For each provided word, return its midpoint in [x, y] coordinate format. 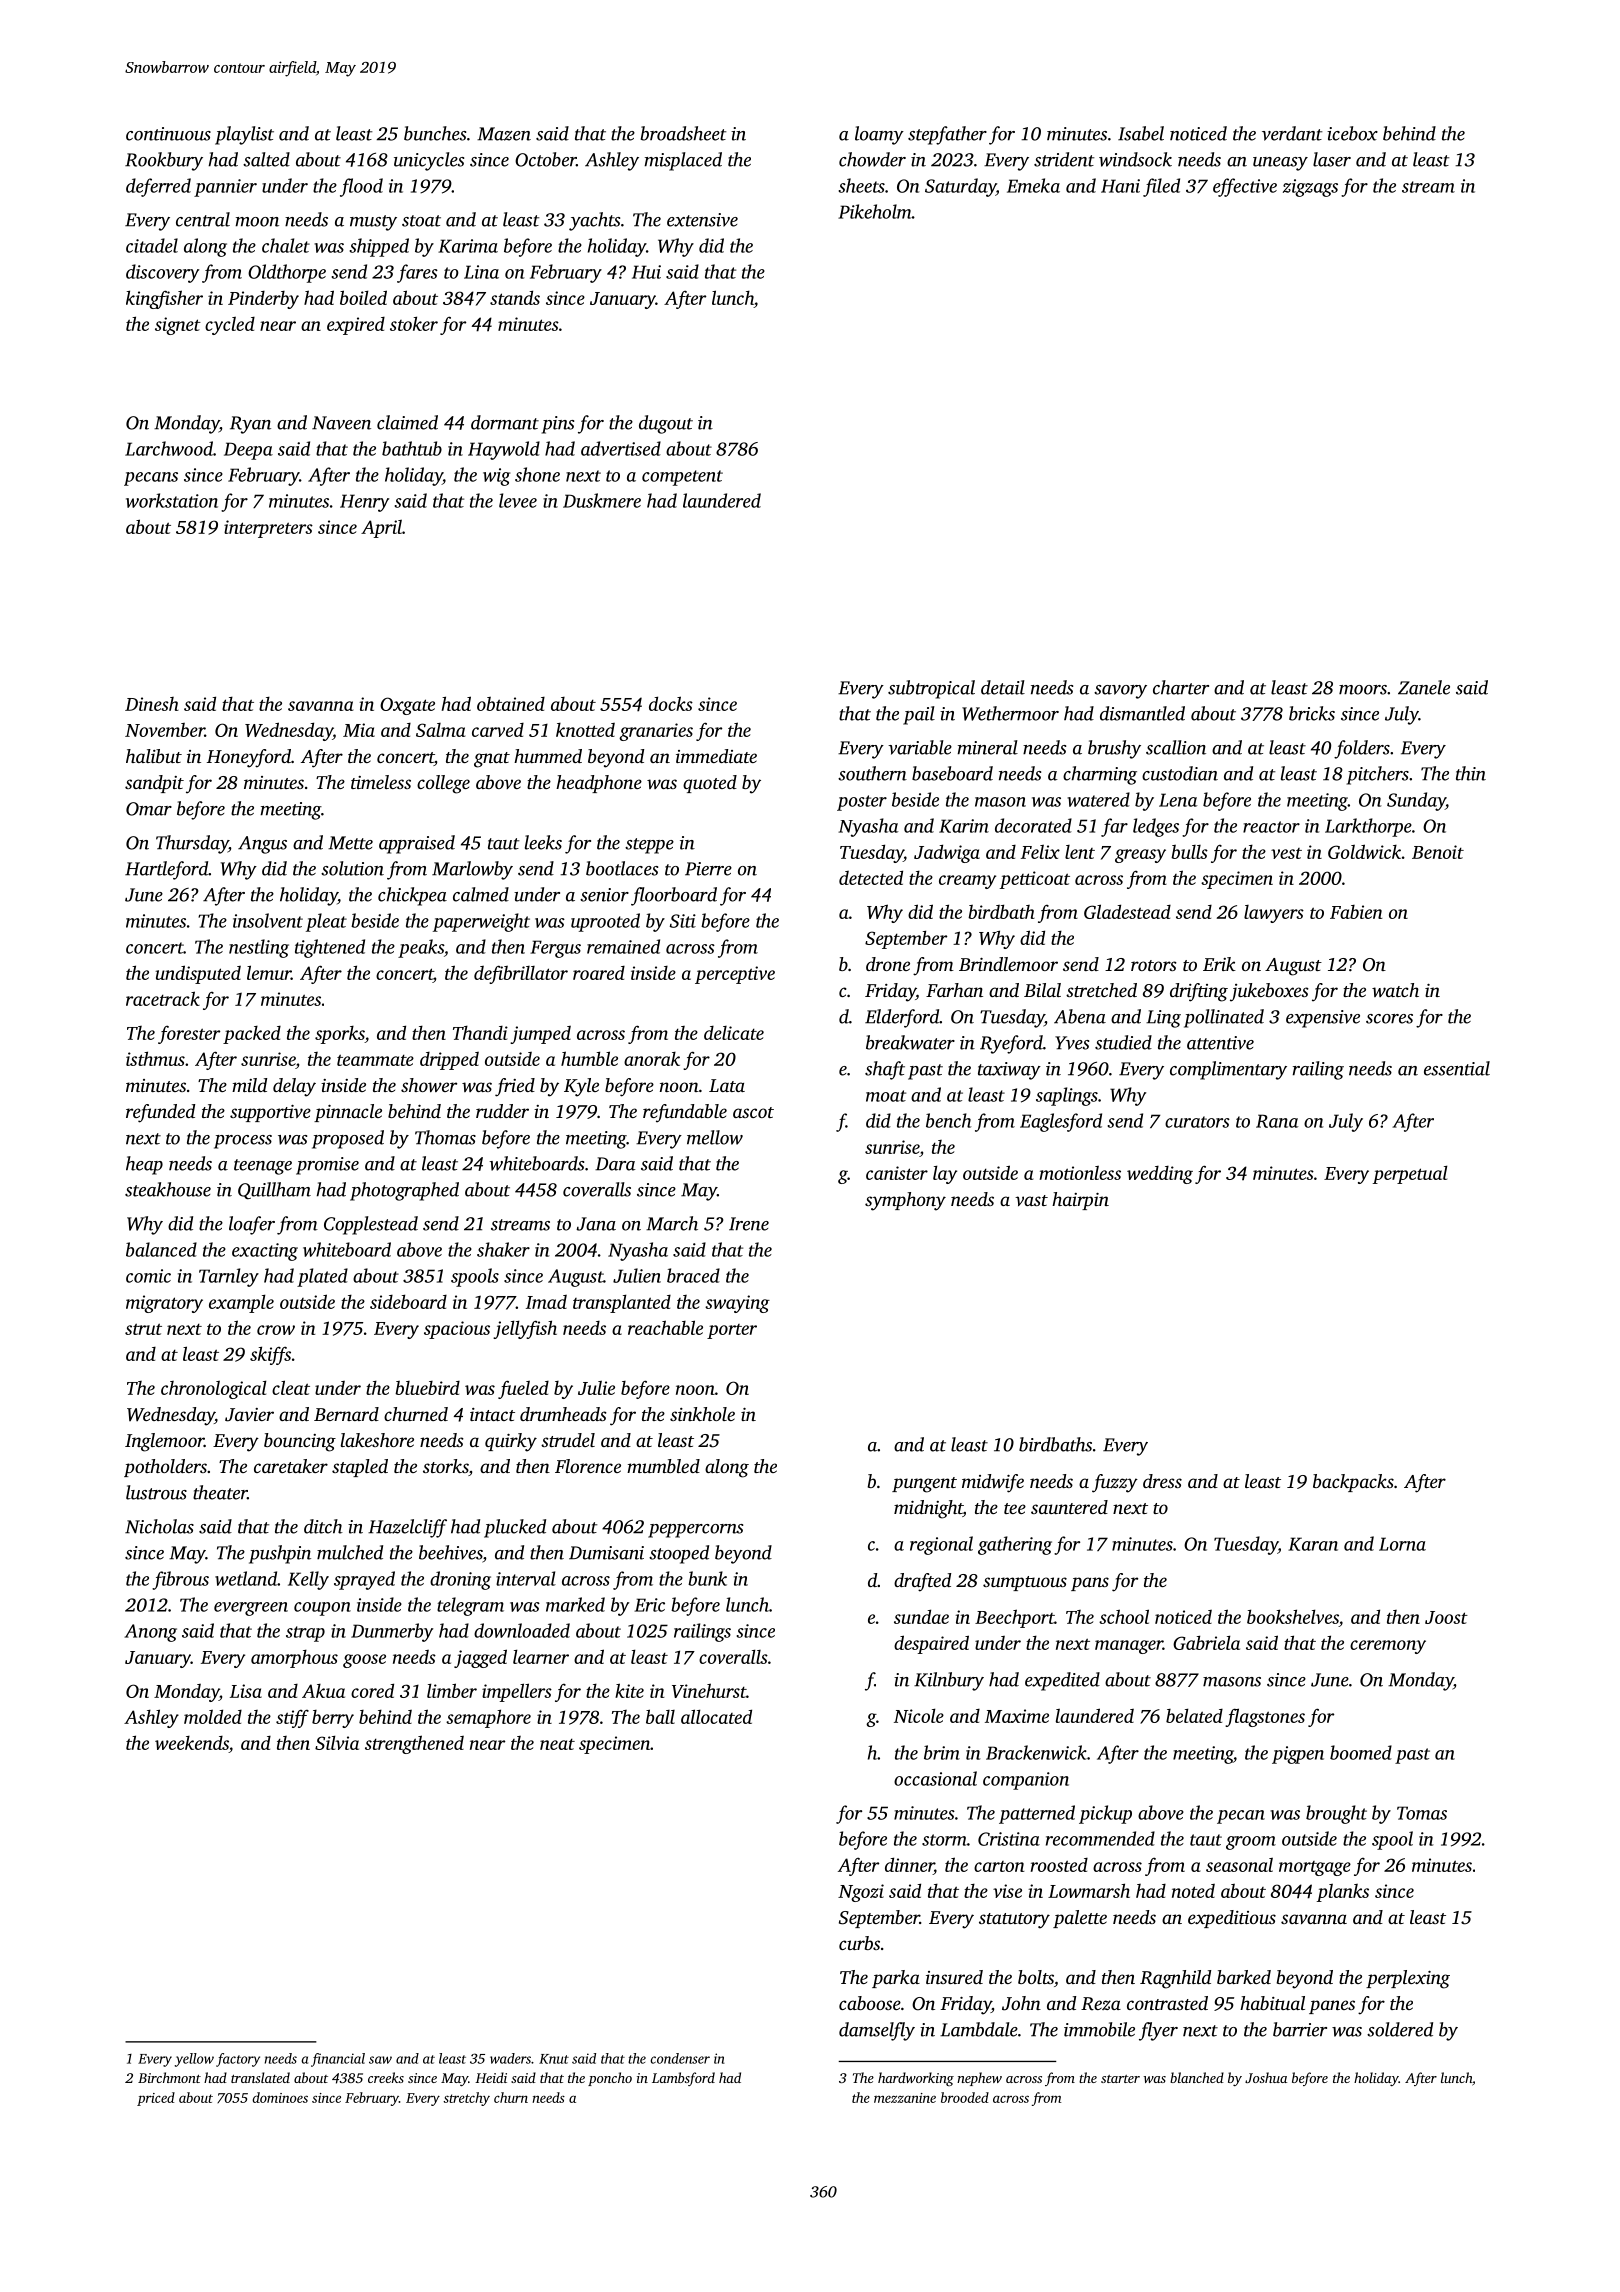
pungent [924, 1485]
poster [862, 803]
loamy [879, 135]
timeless [381, 782]
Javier [249, 1415]
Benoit [1438, 852]
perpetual [1410, 1174]
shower [429, 1085]
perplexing [1408, 1979]
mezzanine [905, 2098]
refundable [685, 1113]
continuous [168, 134]
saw [380, 2060]
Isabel [1141, 133]
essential [1457, 1068]
